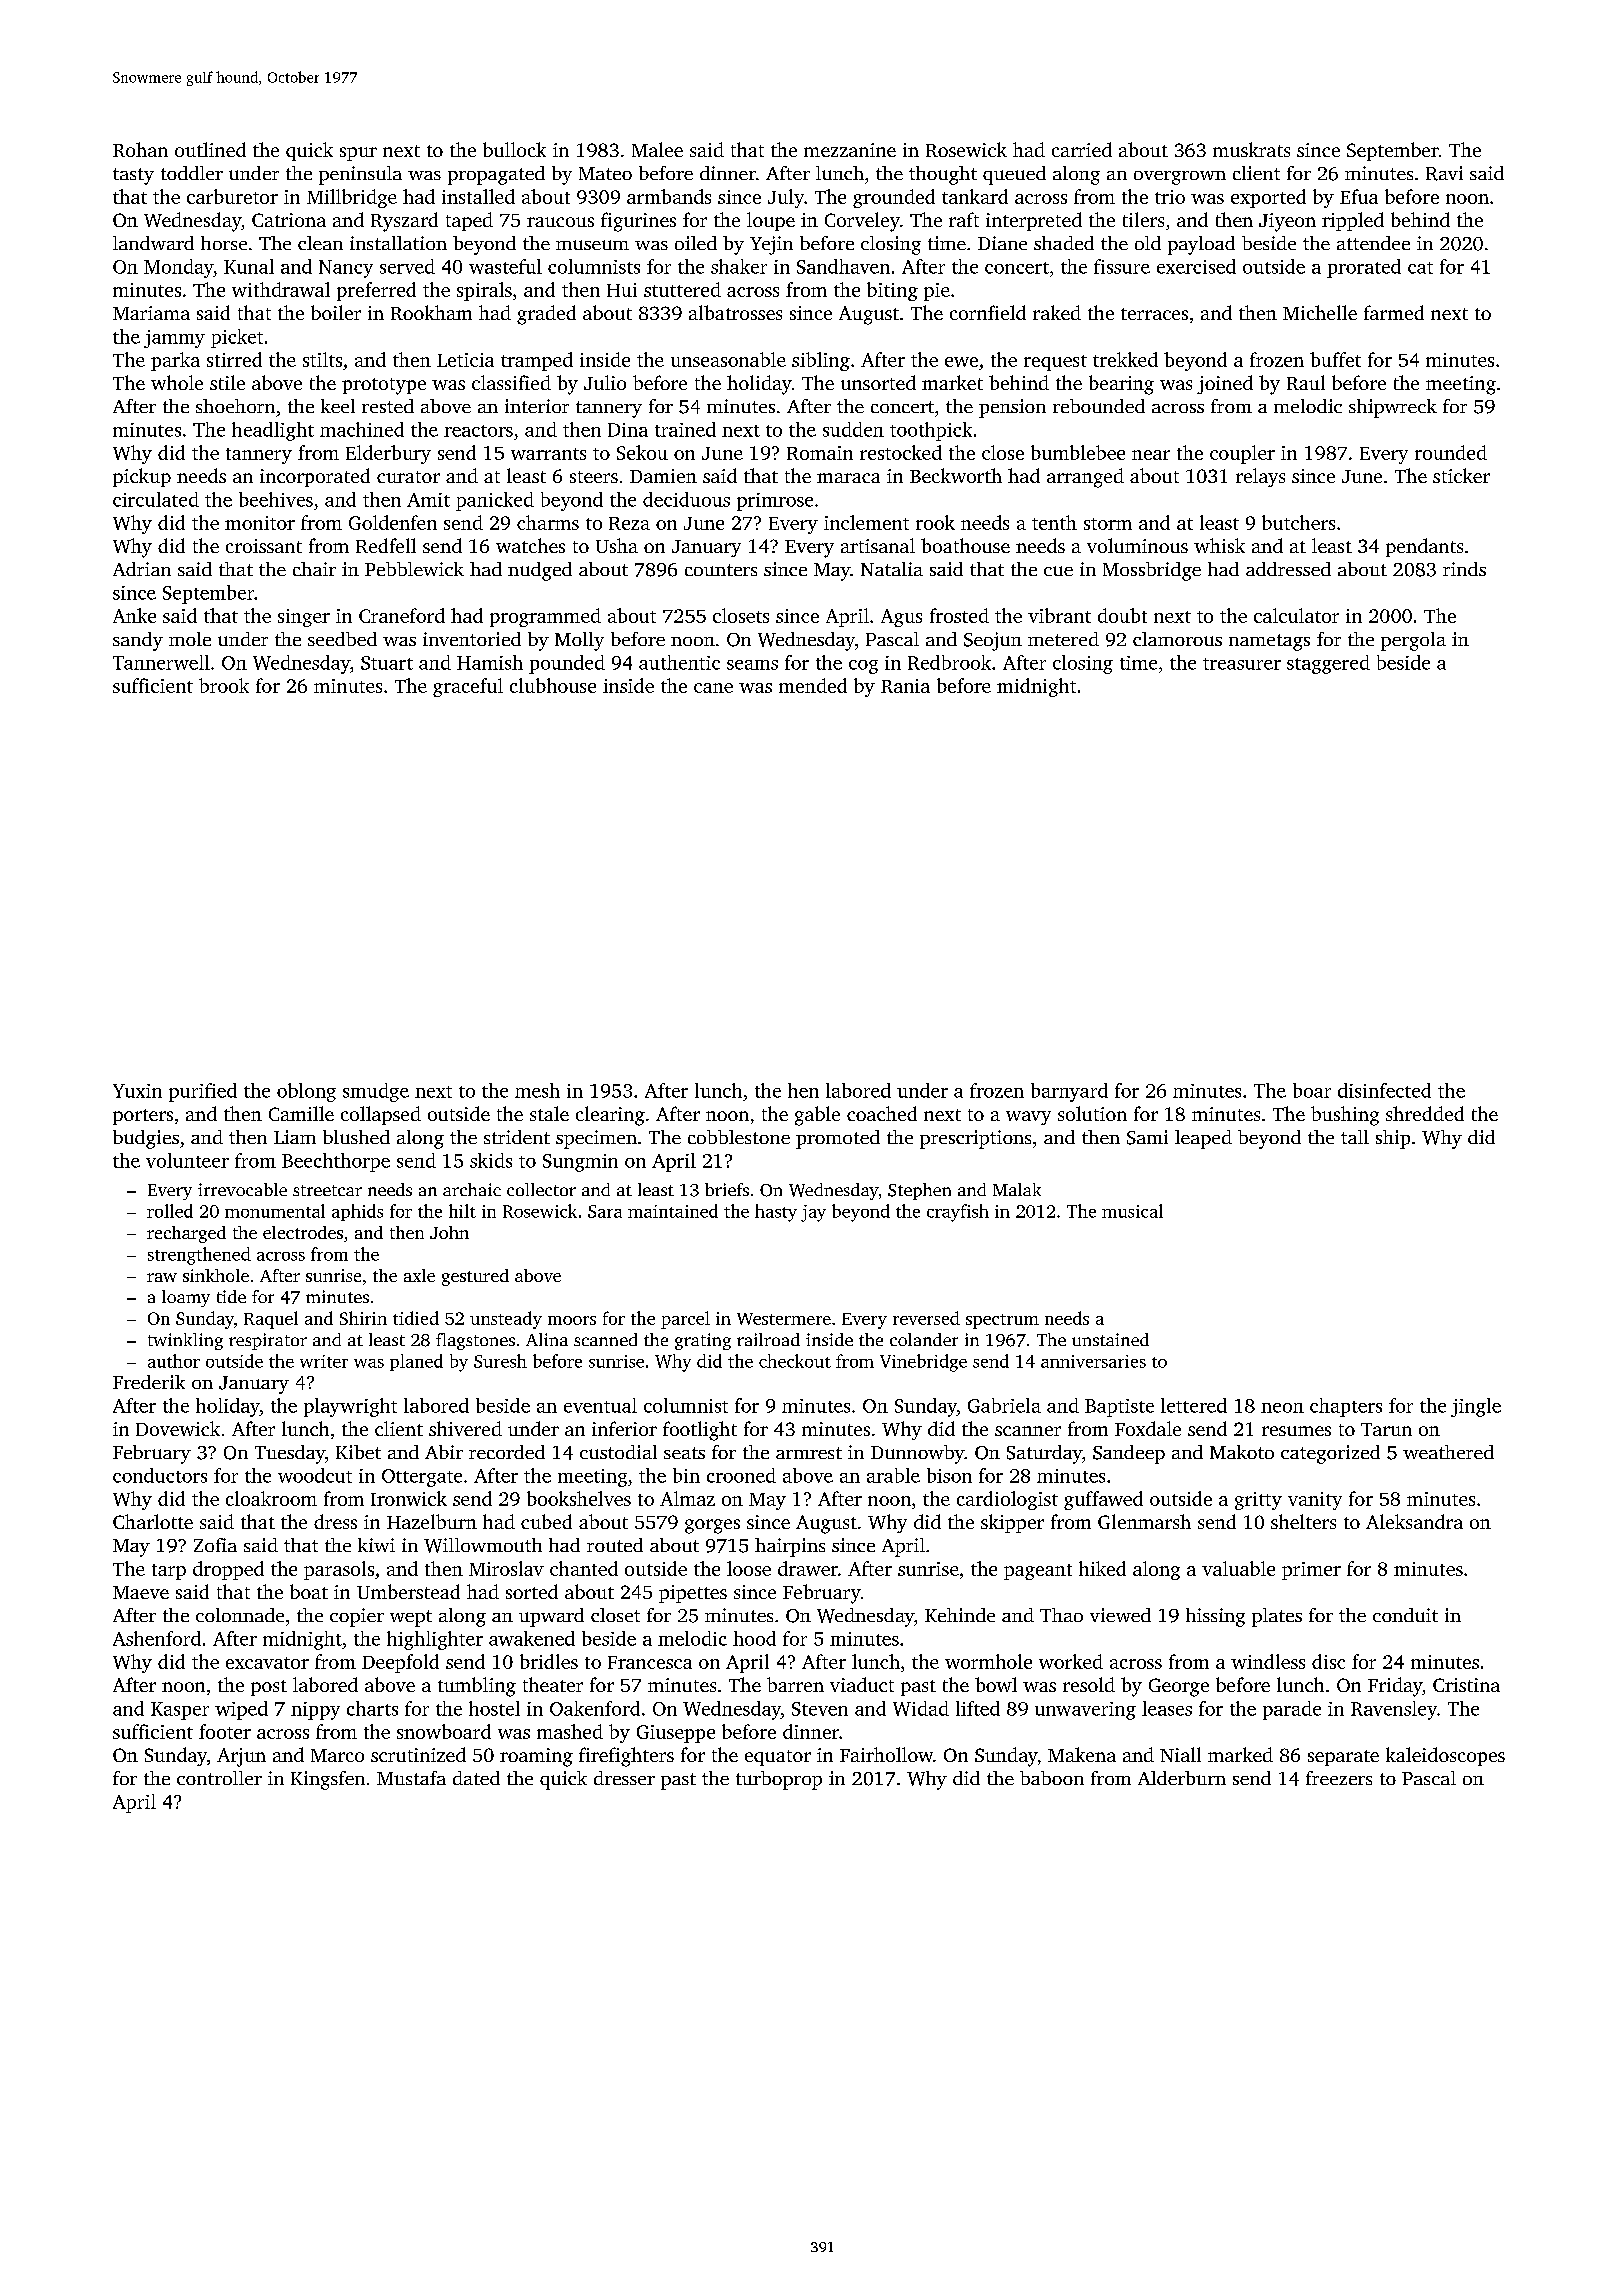 This page has height=2292, width=1620. I want to click on Charlotte, so click(153, 1521).
